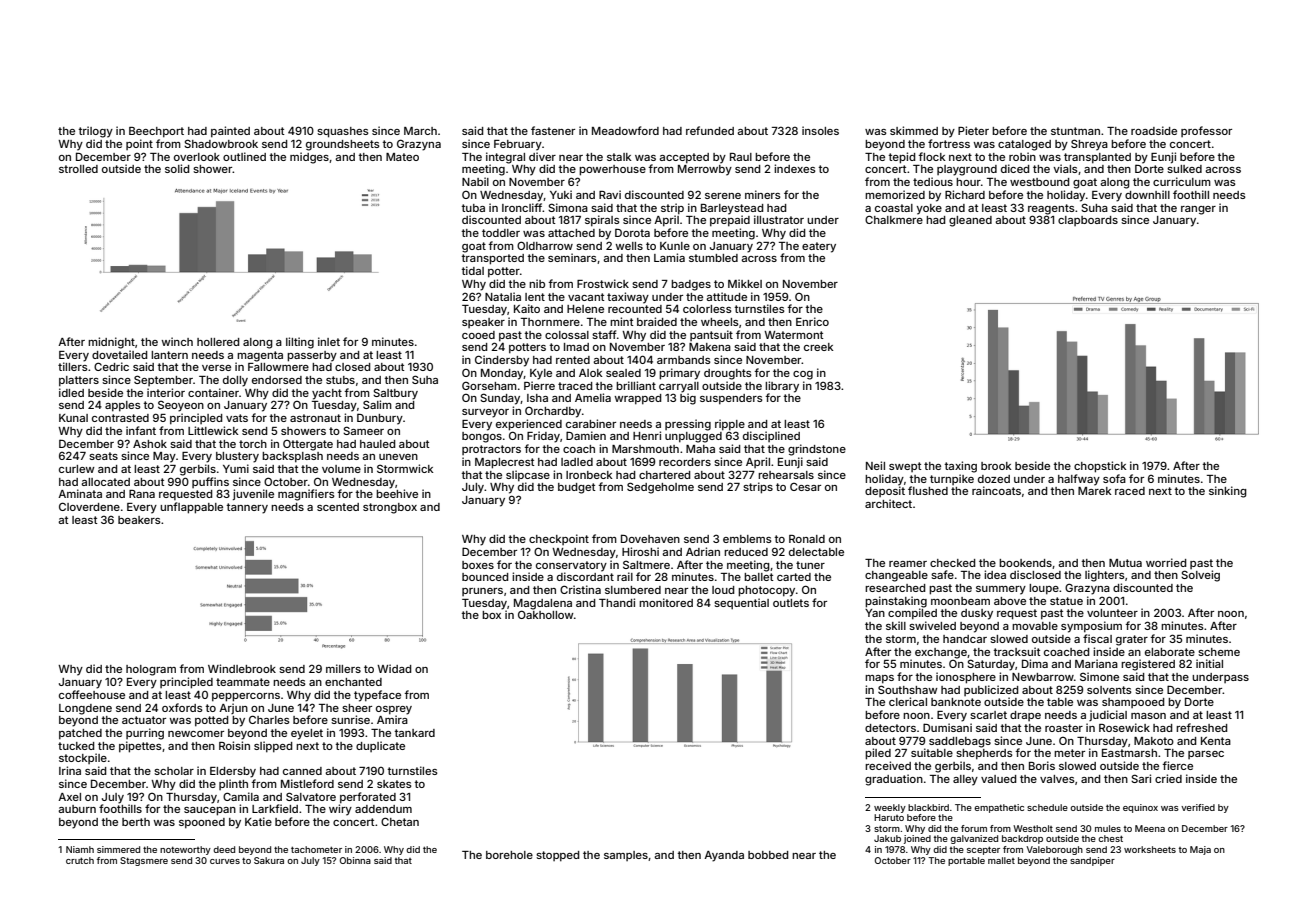 The image size is (1308, 924). Describe the element at coordinates (329, 341) in the screenshot. I see `inlet` at that location.
